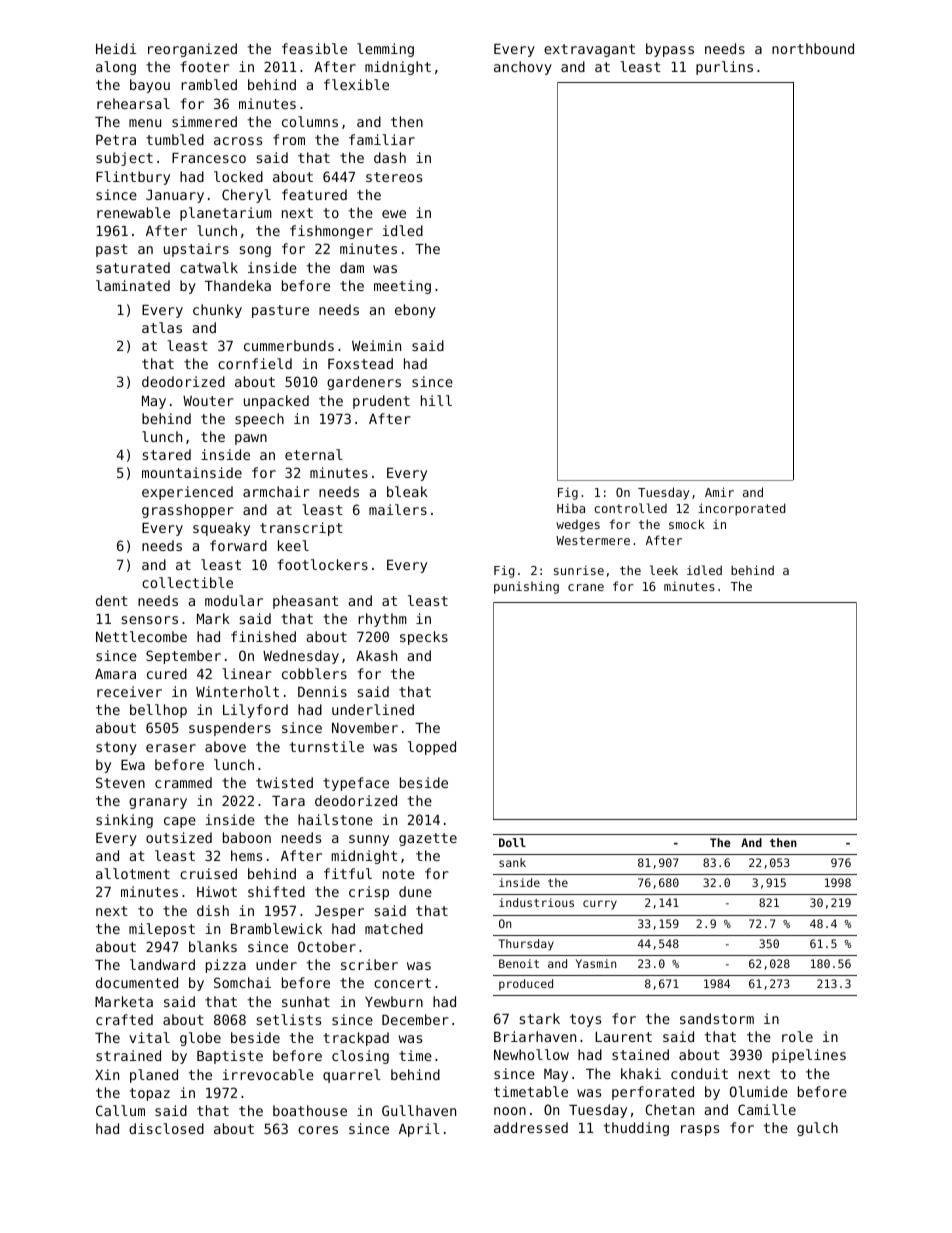 The height and width of the screenshot is (1233, 952). I want to click on Amir, so click(719, 492).
